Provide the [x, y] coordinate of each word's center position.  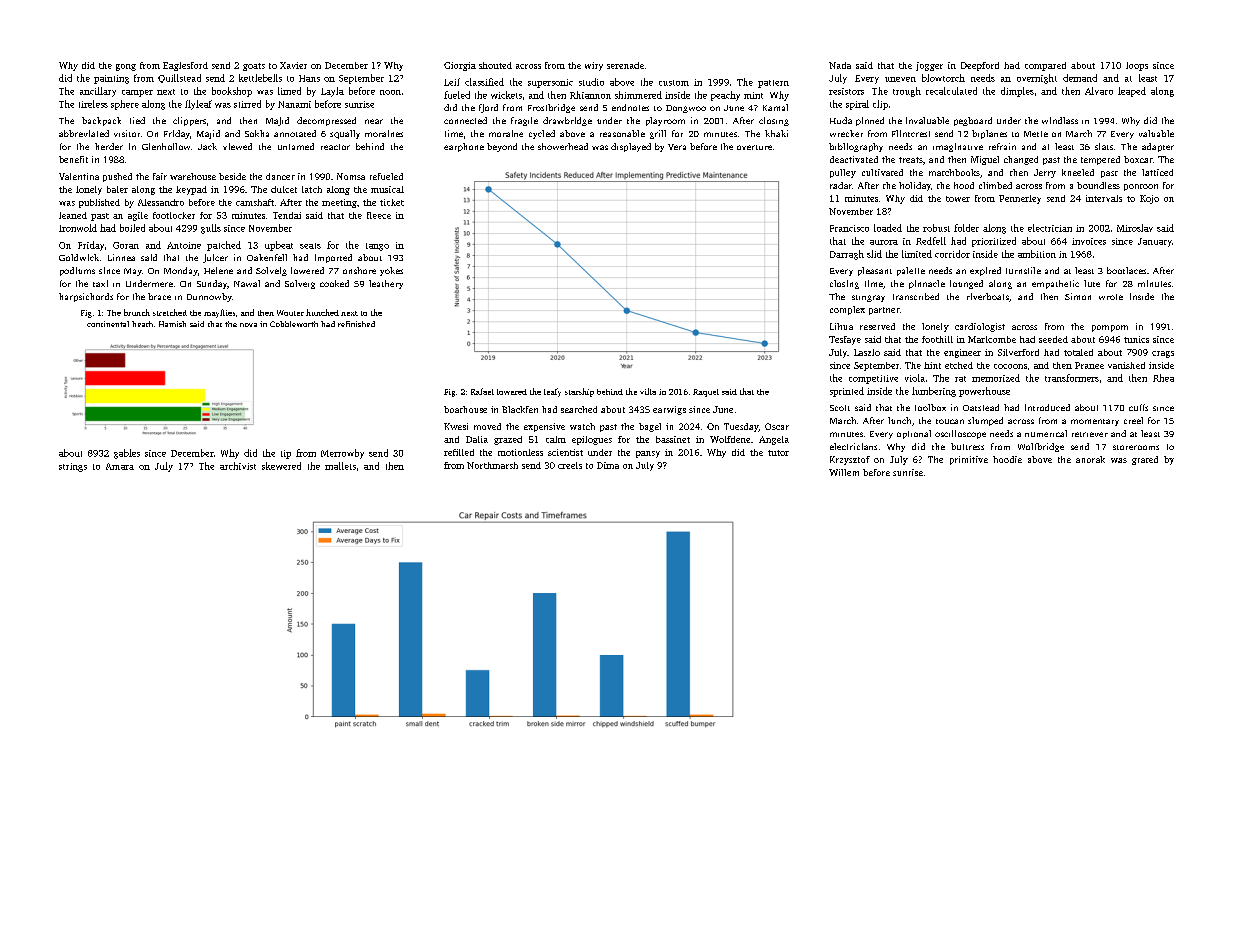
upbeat [279, 246]
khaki [776, 133]
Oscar [777, 426]
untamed [296, 146]
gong [126, 67]
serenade [625, 65]
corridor [952, 254]
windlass [1060, 120]
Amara [120, 466]
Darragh [847, 255]
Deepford [980, 66]
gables [127, 454]
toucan [950, 421]
